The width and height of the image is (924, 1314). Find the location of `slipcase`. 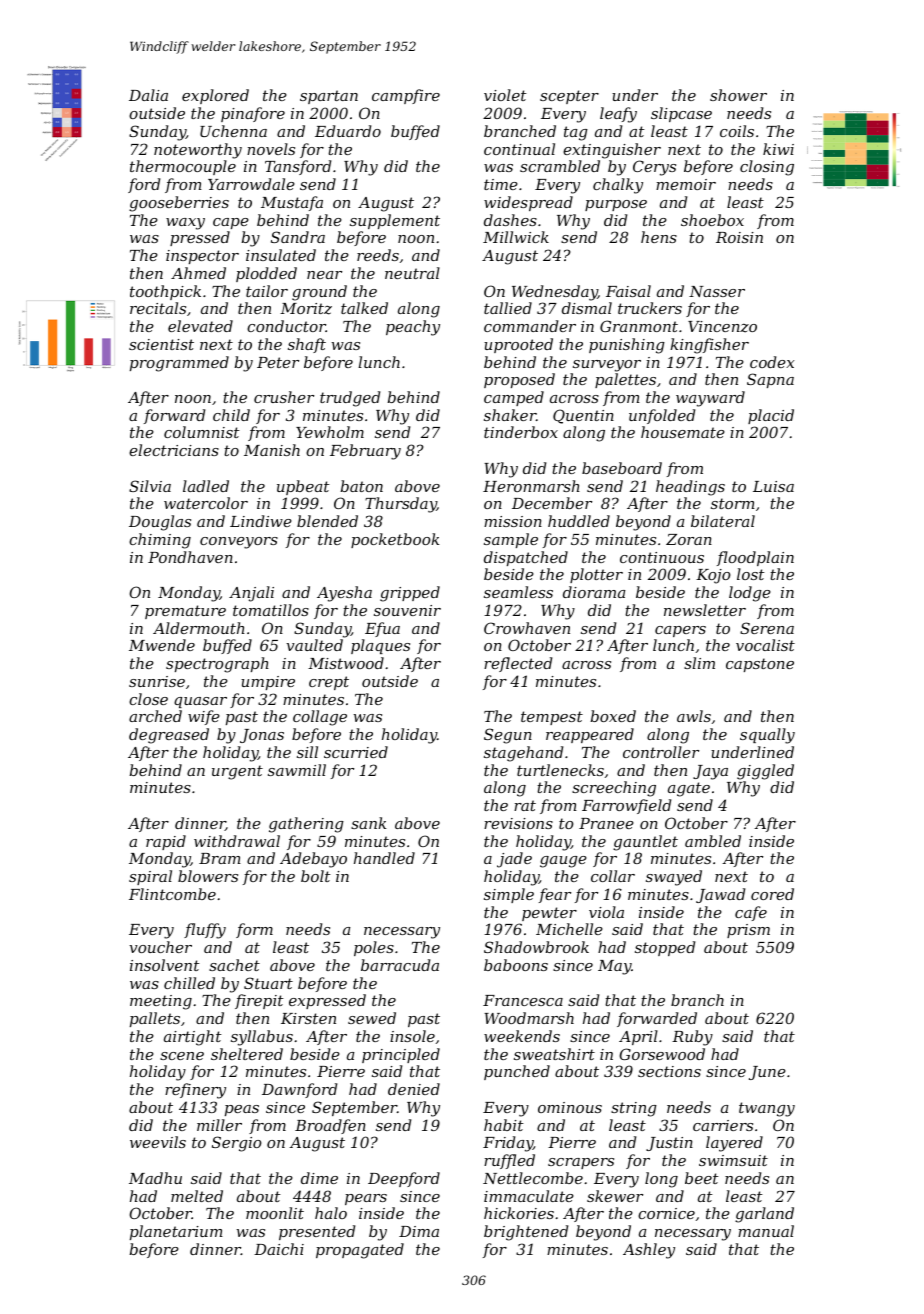

slipcase is located at coordinates (681, 114).
